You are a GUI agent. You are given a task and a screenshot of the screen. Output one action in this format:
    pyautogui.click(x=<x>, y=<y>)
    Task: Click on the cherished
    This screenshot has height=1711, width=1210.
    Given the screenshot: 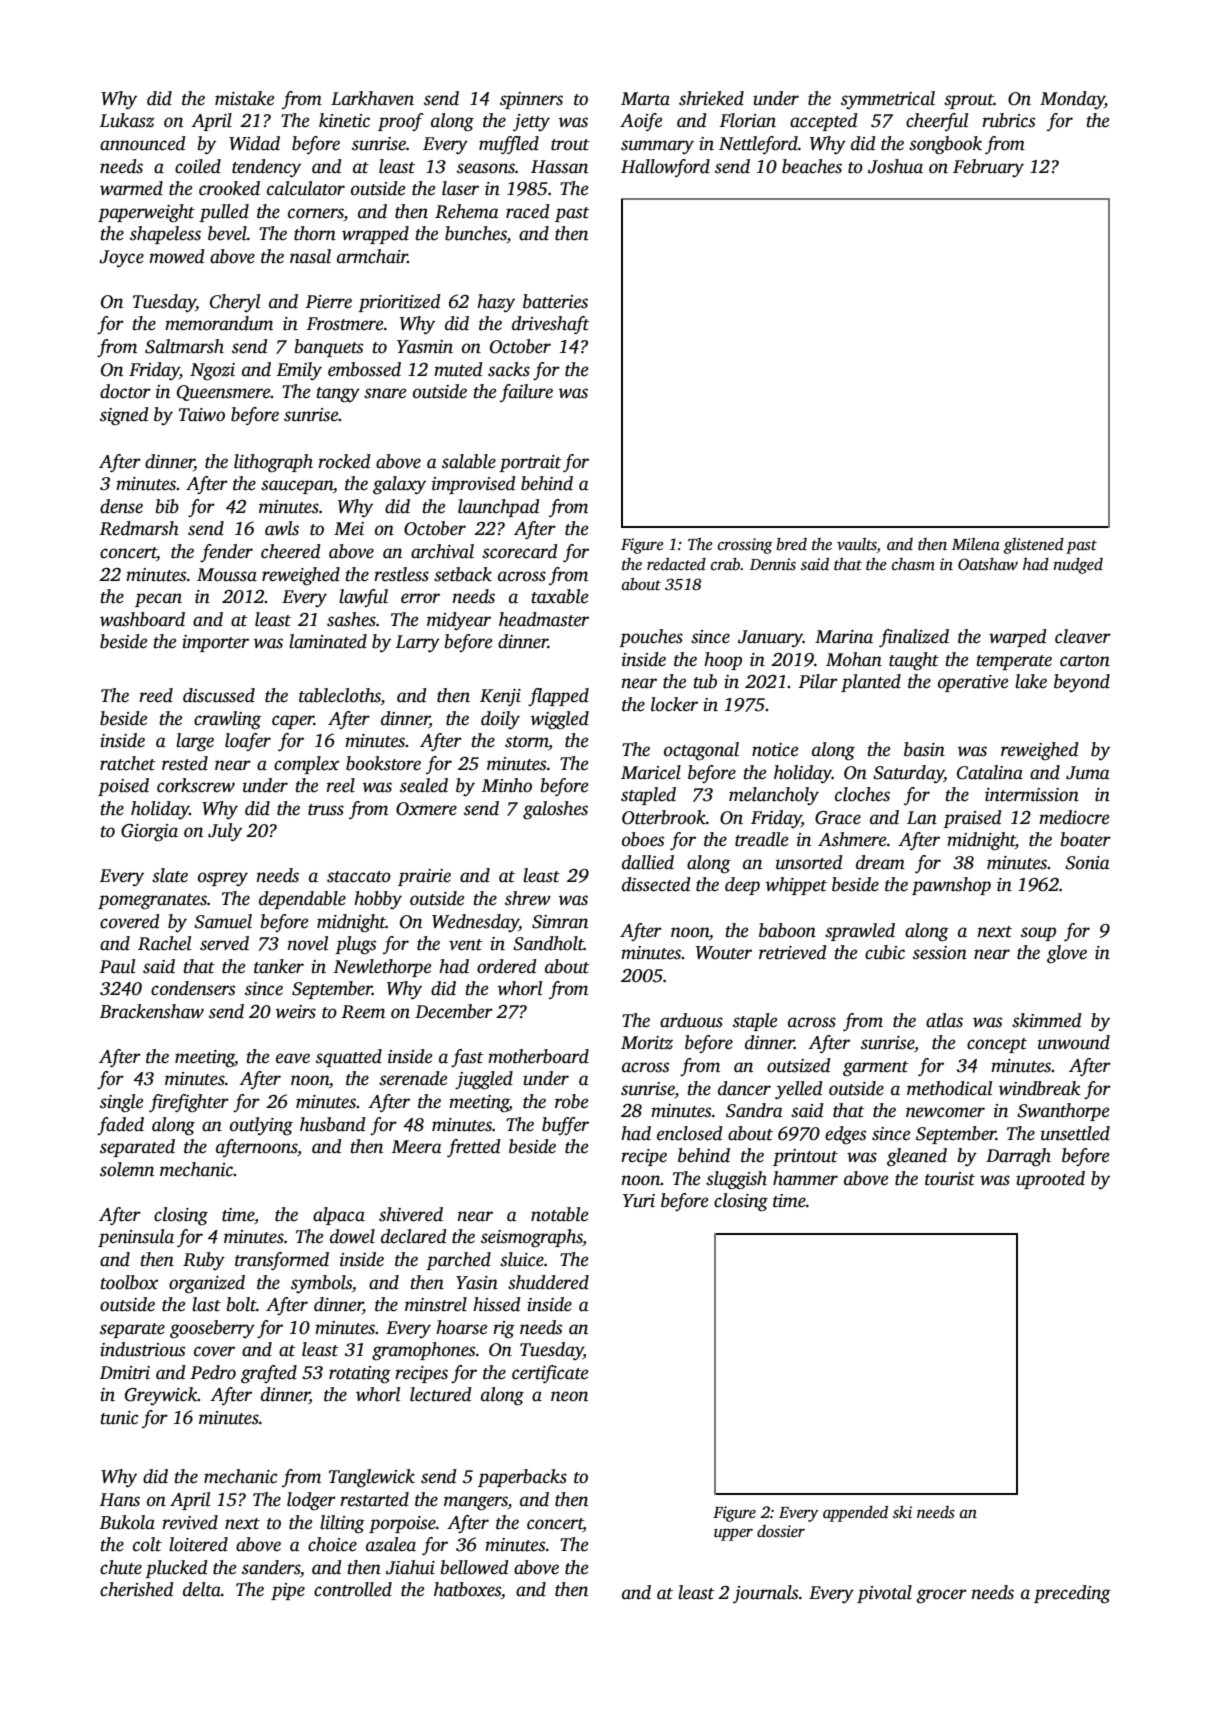 What is the action you would take?
    pyautogui.click(x=137, y=1589)
